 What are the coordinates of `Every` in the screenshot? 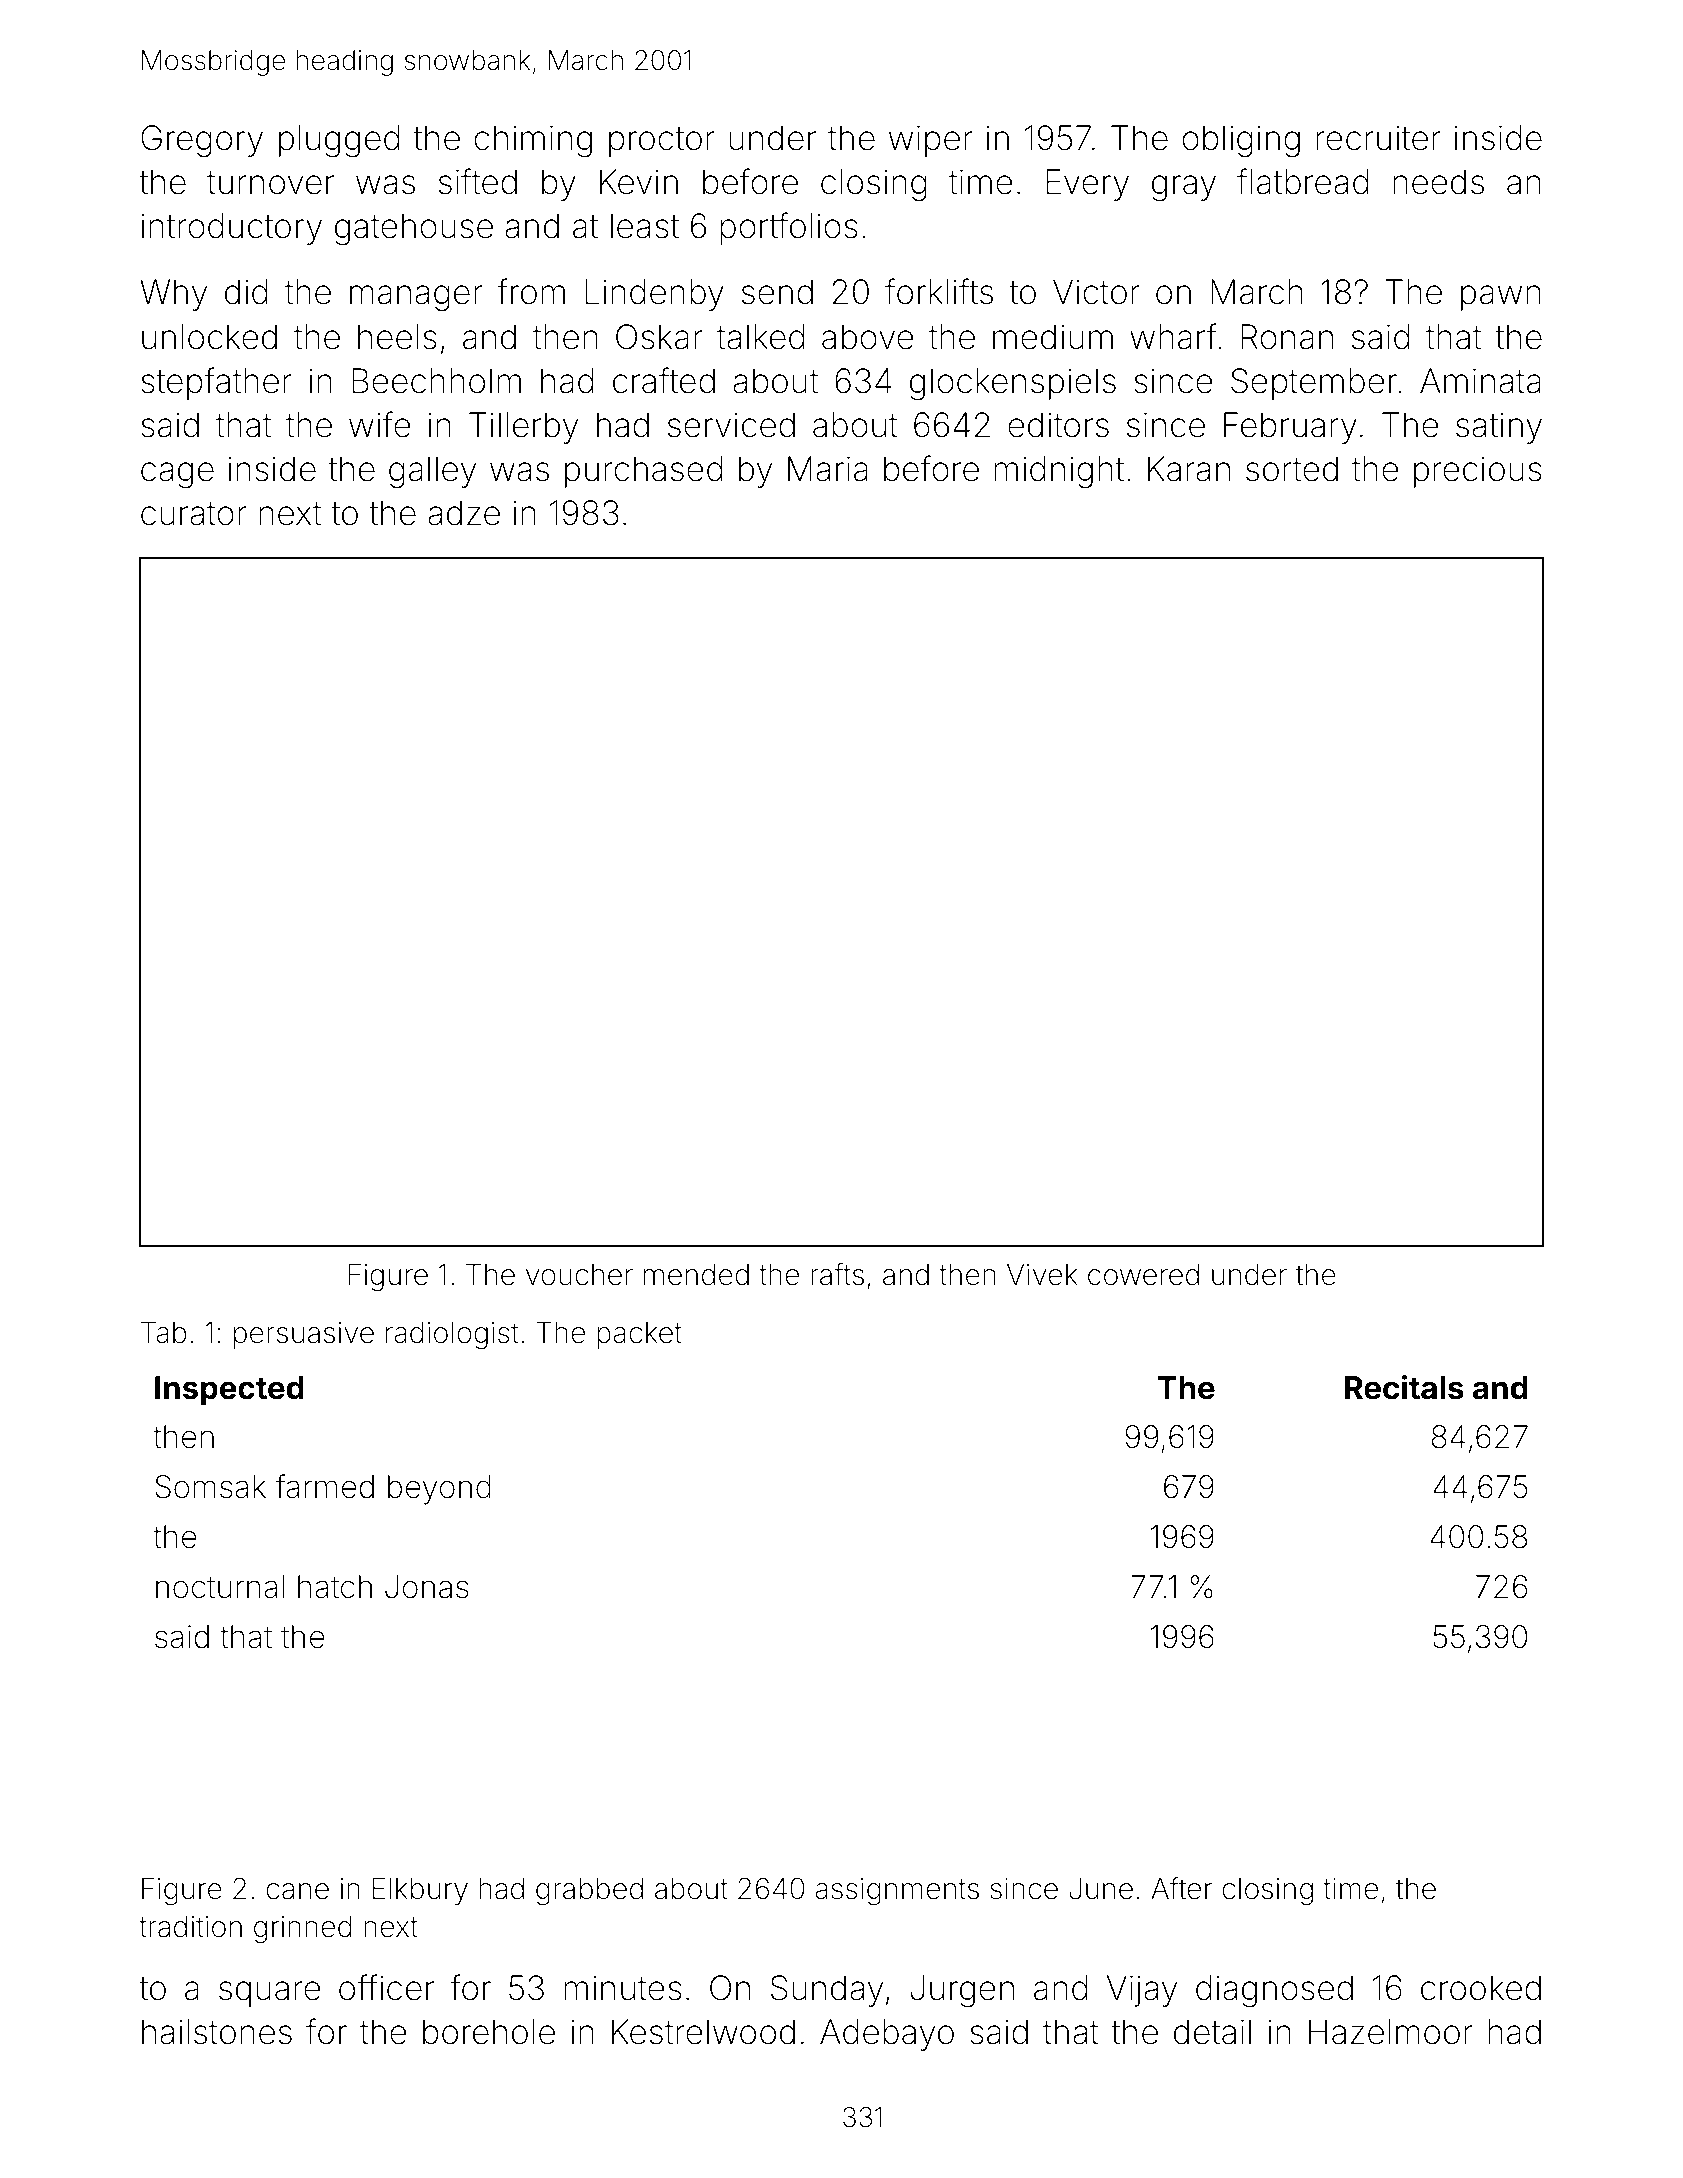 It's located at (1087, 185).
